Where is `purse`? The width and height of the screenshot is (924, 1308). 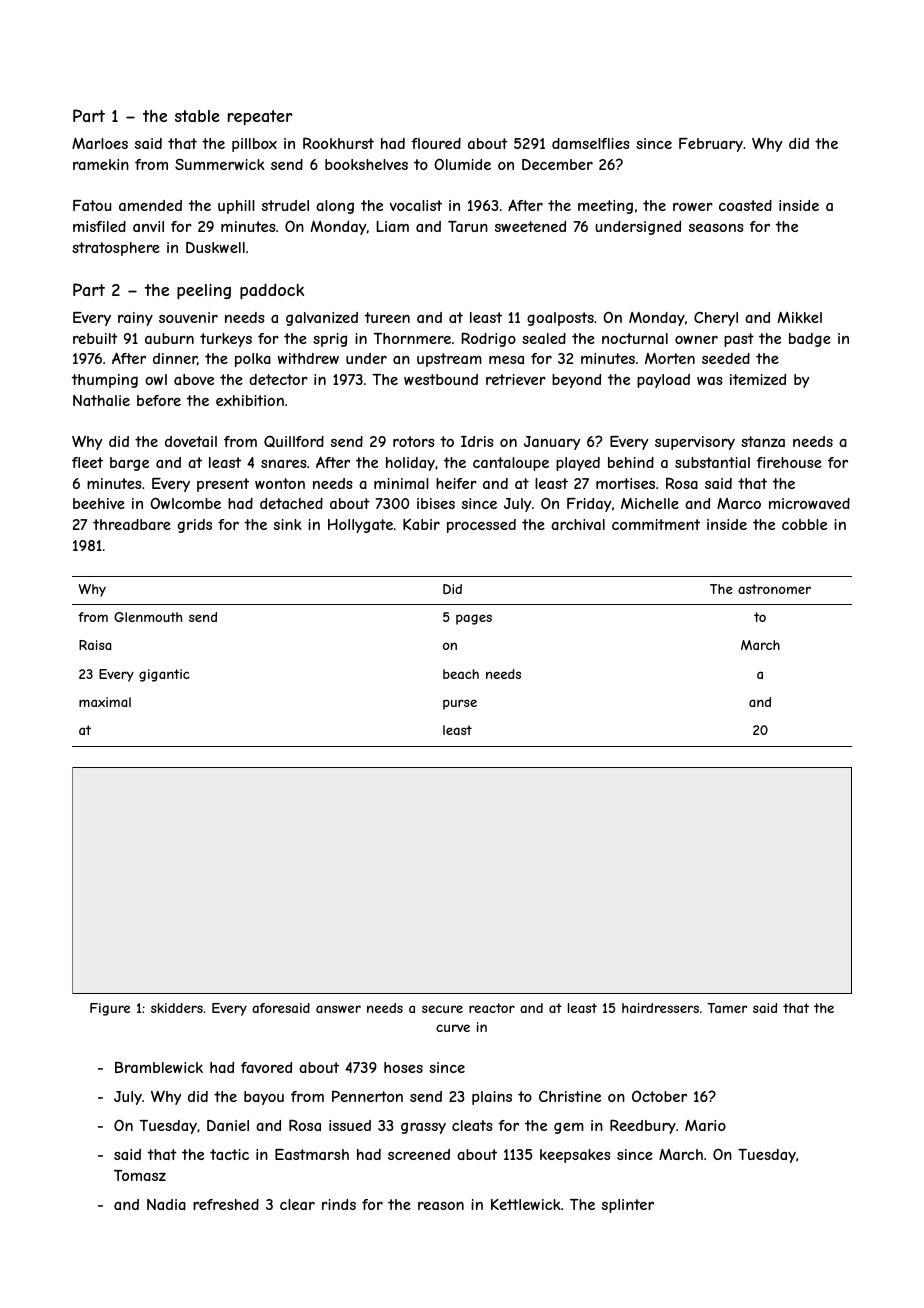
purse is located at coordinates (460, 704).
